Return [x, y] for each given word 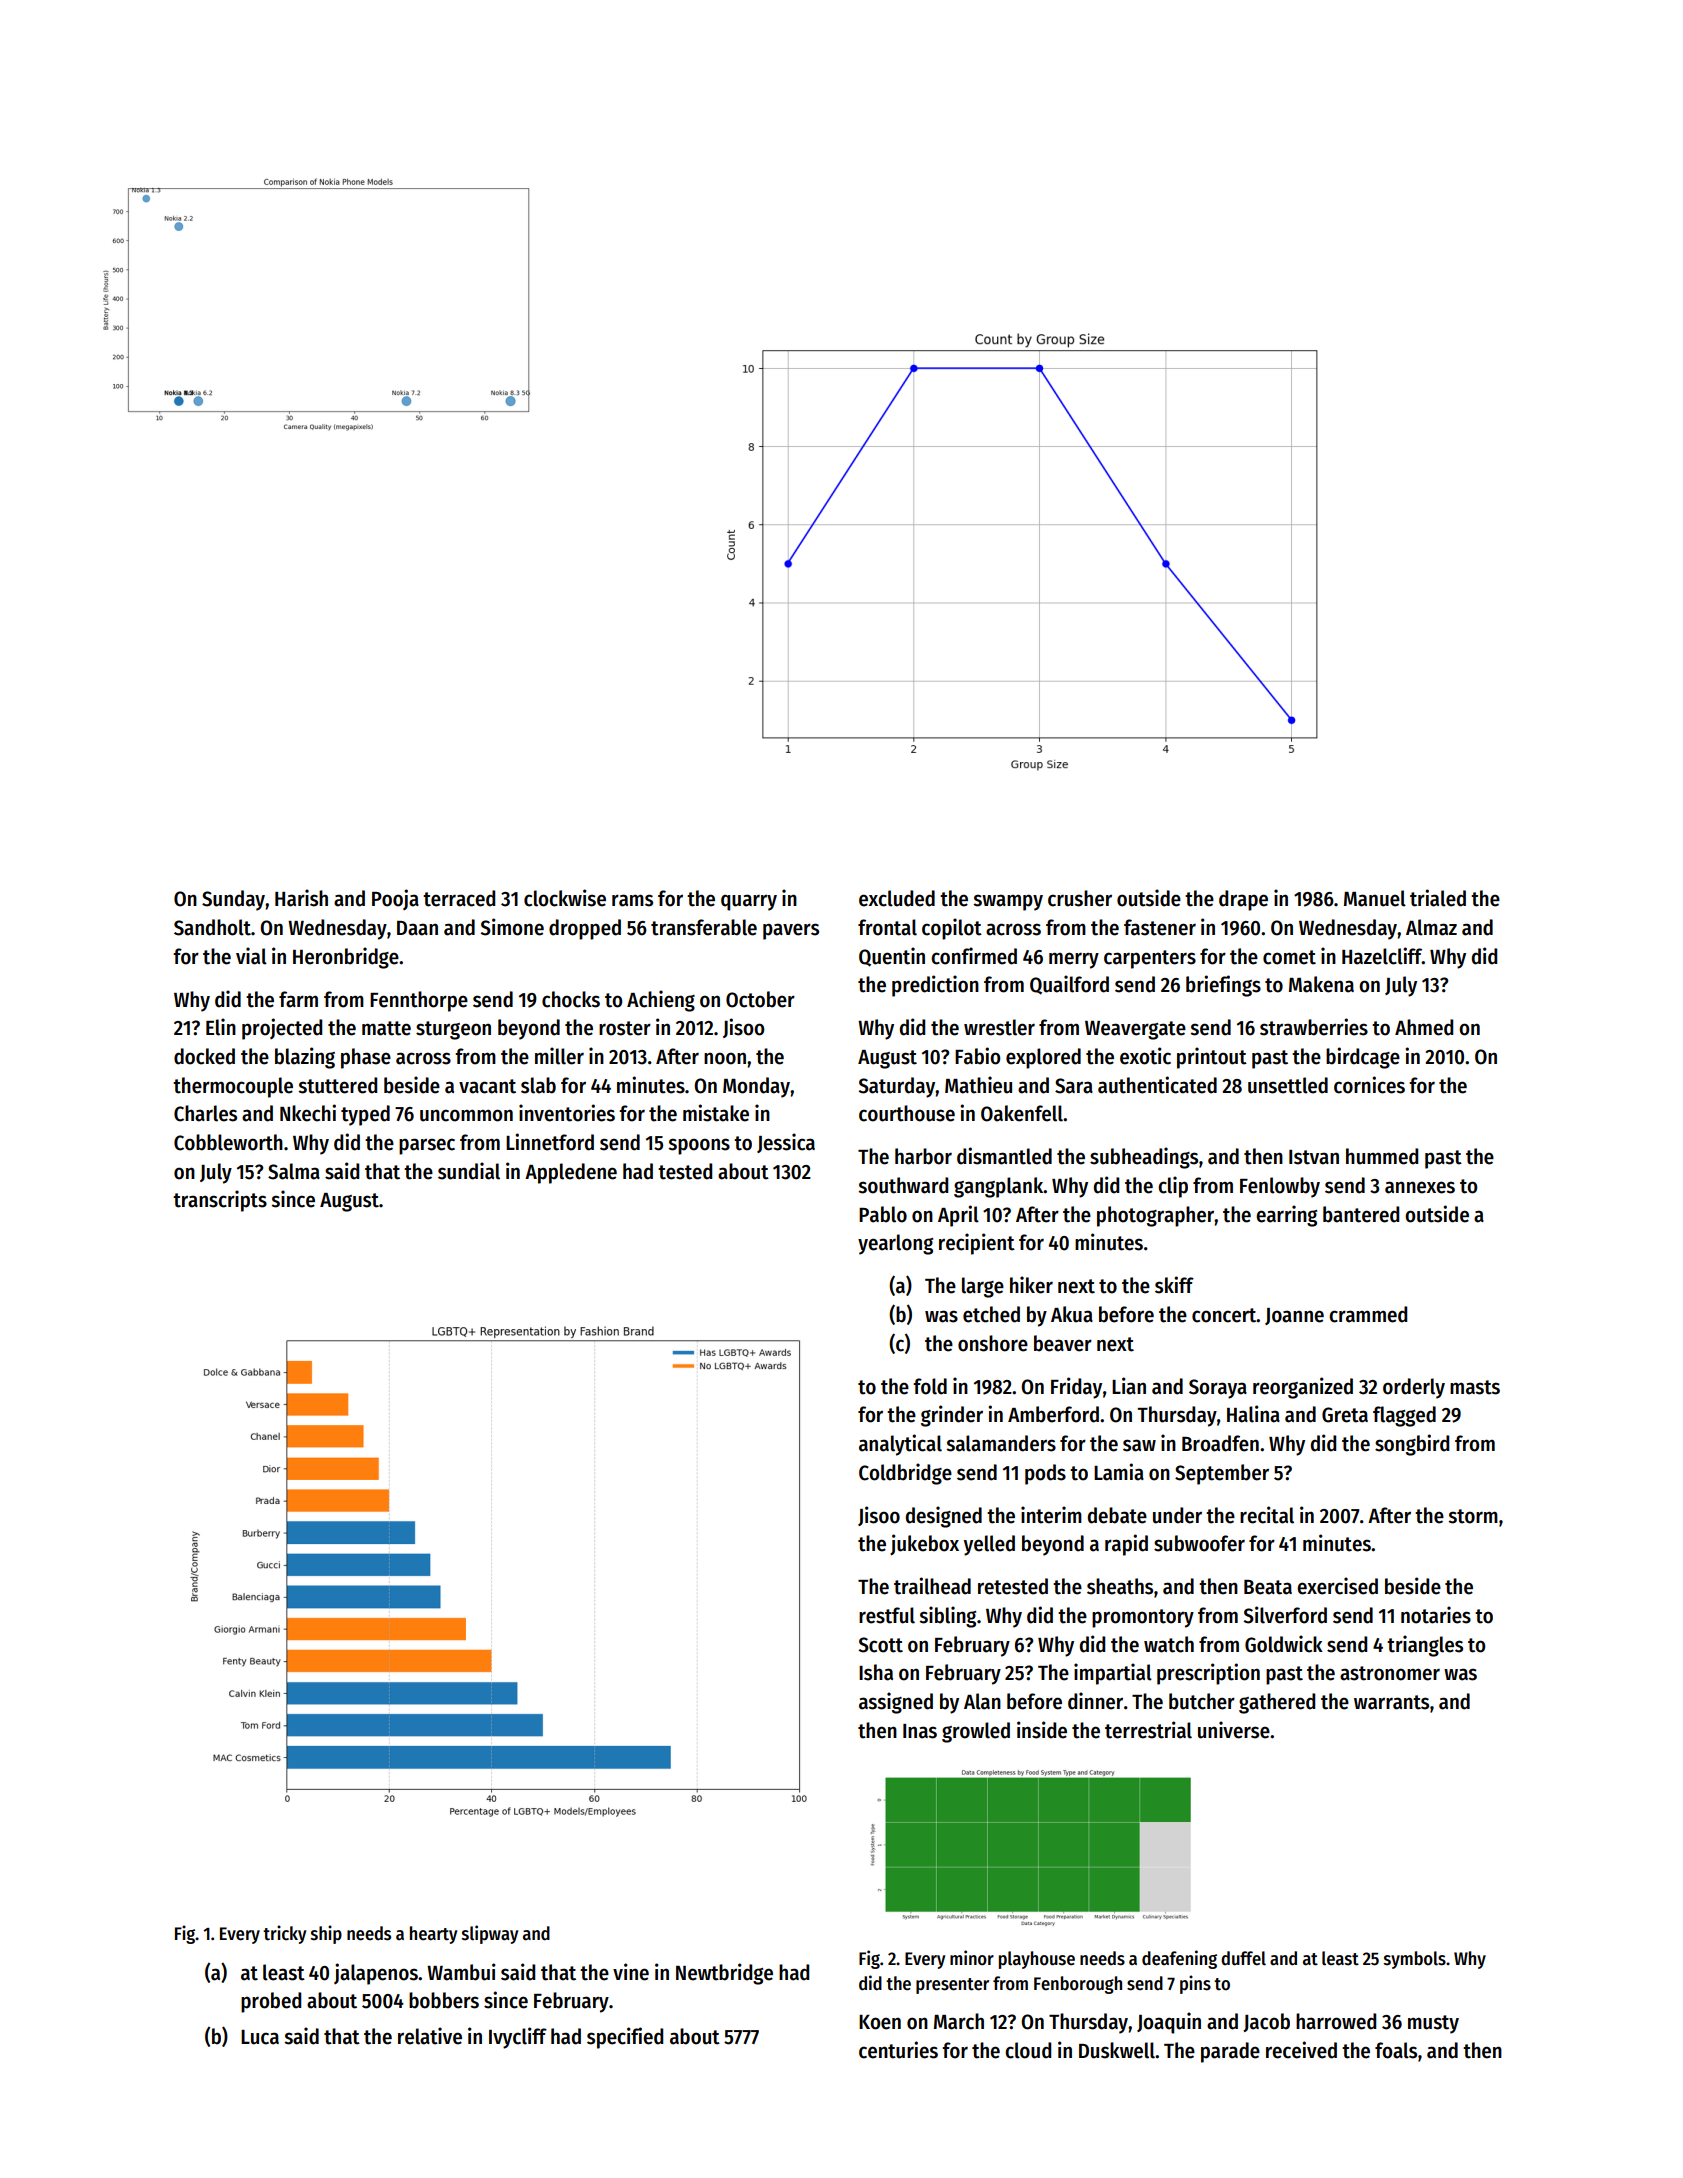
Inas [920, 1731]
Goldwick [1284, 1644]
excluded [897, 898]
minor [972, 1958]
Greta [1345, 1415]
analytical [900, 1445]
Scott [880, 1645]
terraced [459, 898]
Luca [260, 2037]
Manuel [1375, 898]
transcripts [220, 1201]
